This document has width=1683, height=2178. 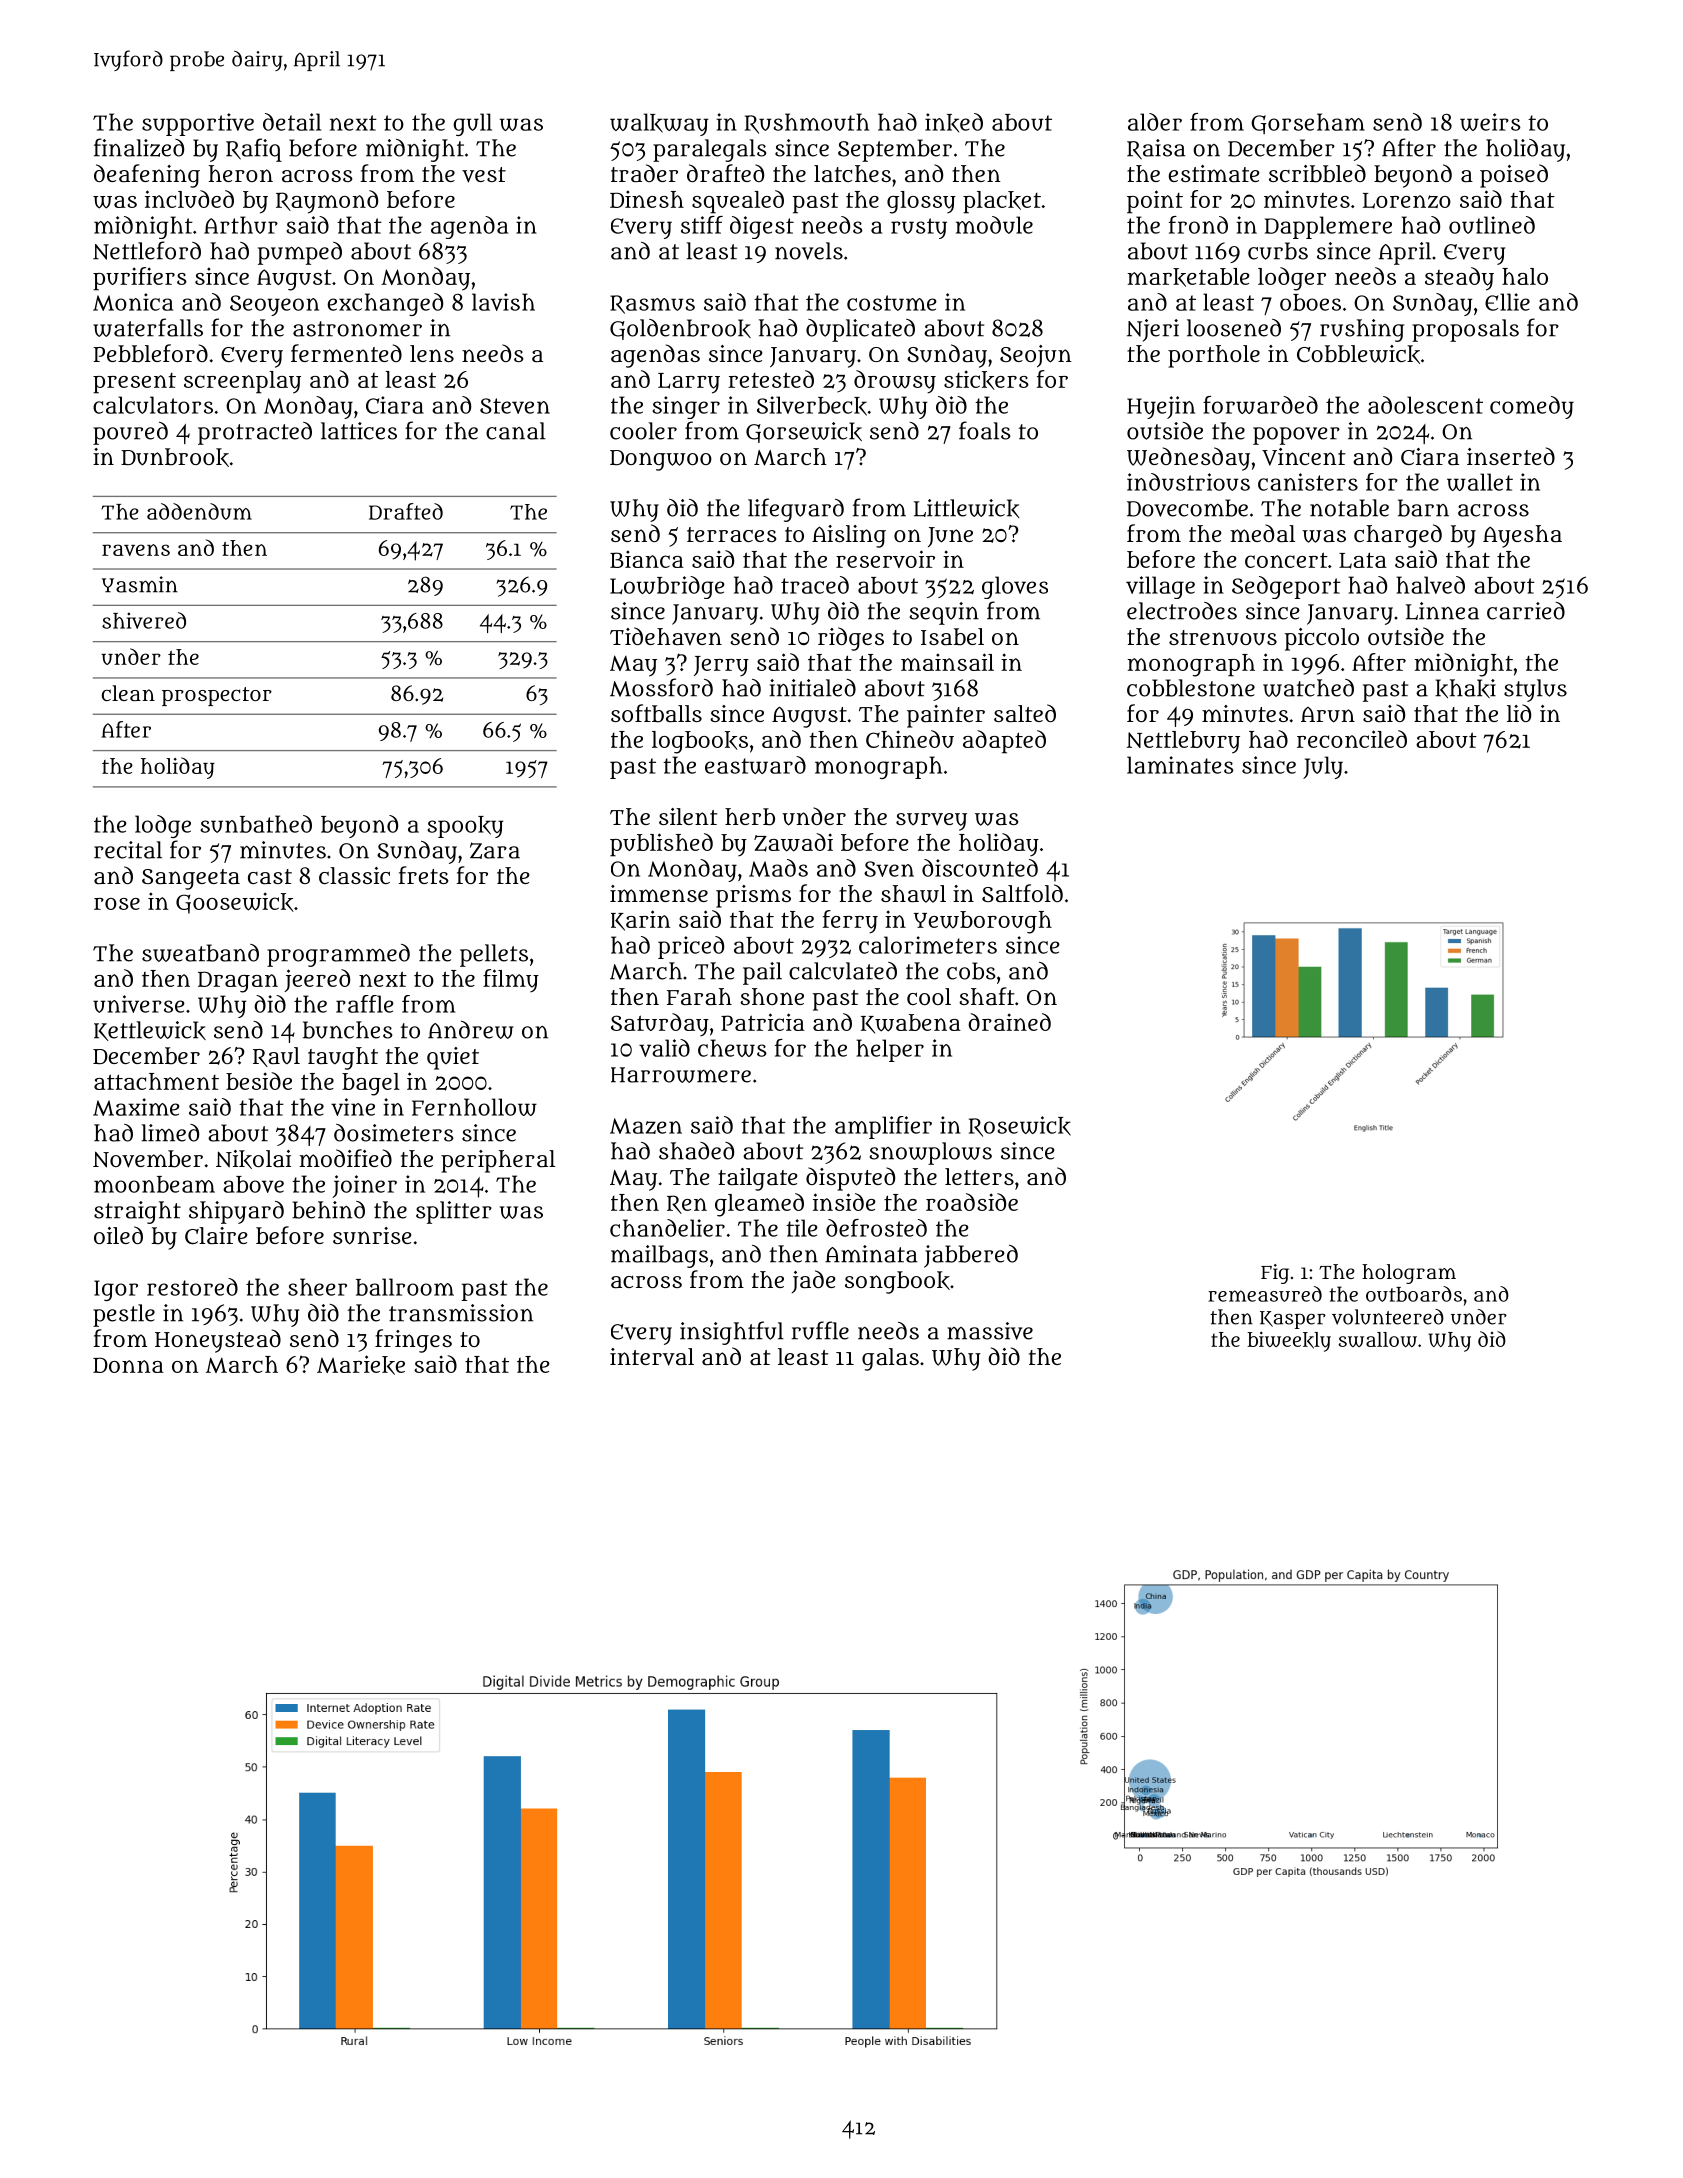 What do you see at coordinates (1278, 251) in the document?
I see `curbs` at bounding box center [1278, 251].
